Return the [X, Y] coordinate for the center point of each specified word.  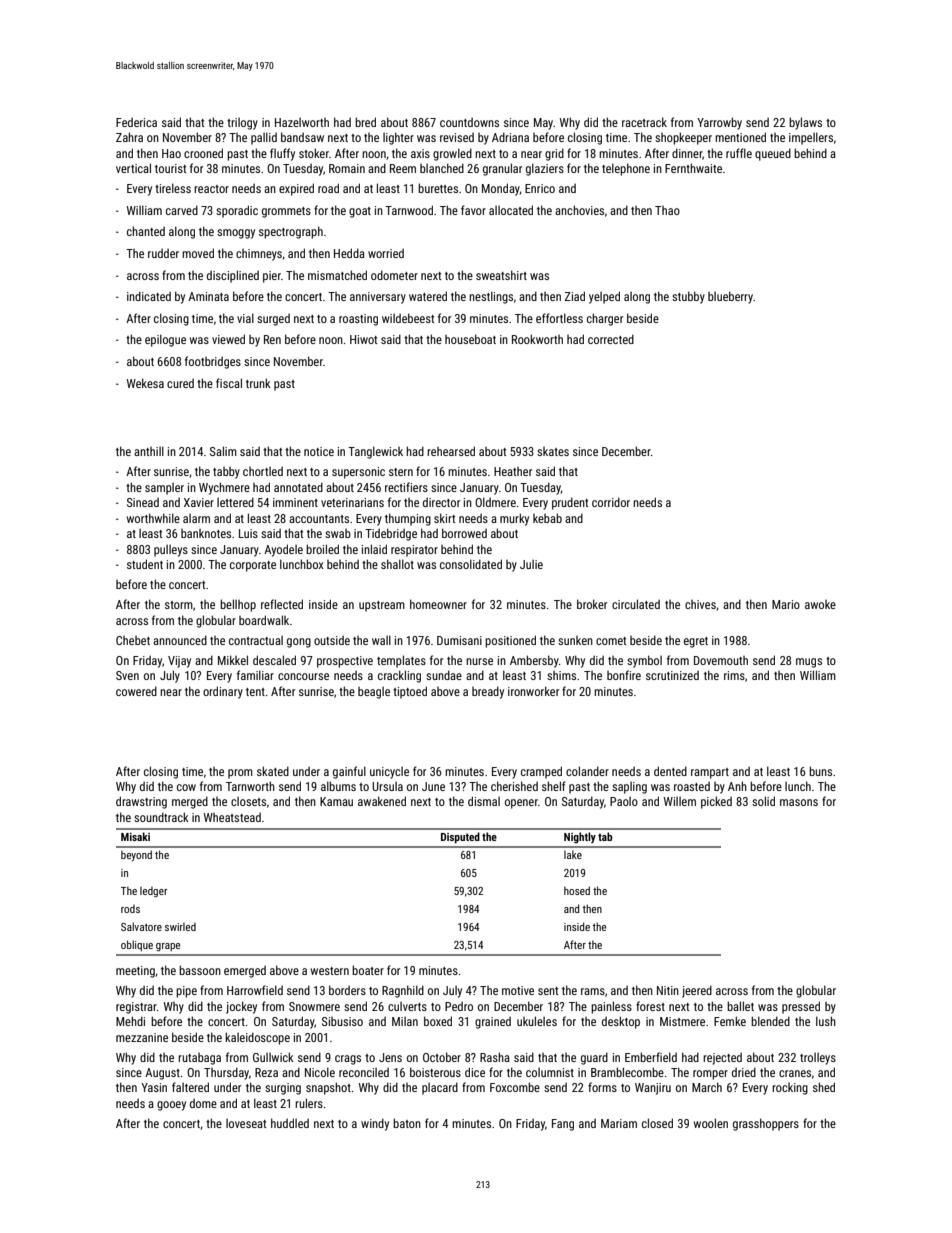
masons [799, 802]
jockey [241, 1007]
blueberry [730, 297]
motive [518, 990]
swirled [180, 927]
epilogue [165, 340]
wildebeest [408, 318]
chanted [146, 231]
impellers [811, 138]
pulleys [171, 551]
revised [457, 137]
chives [700, 604]
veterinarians [352, 502]
